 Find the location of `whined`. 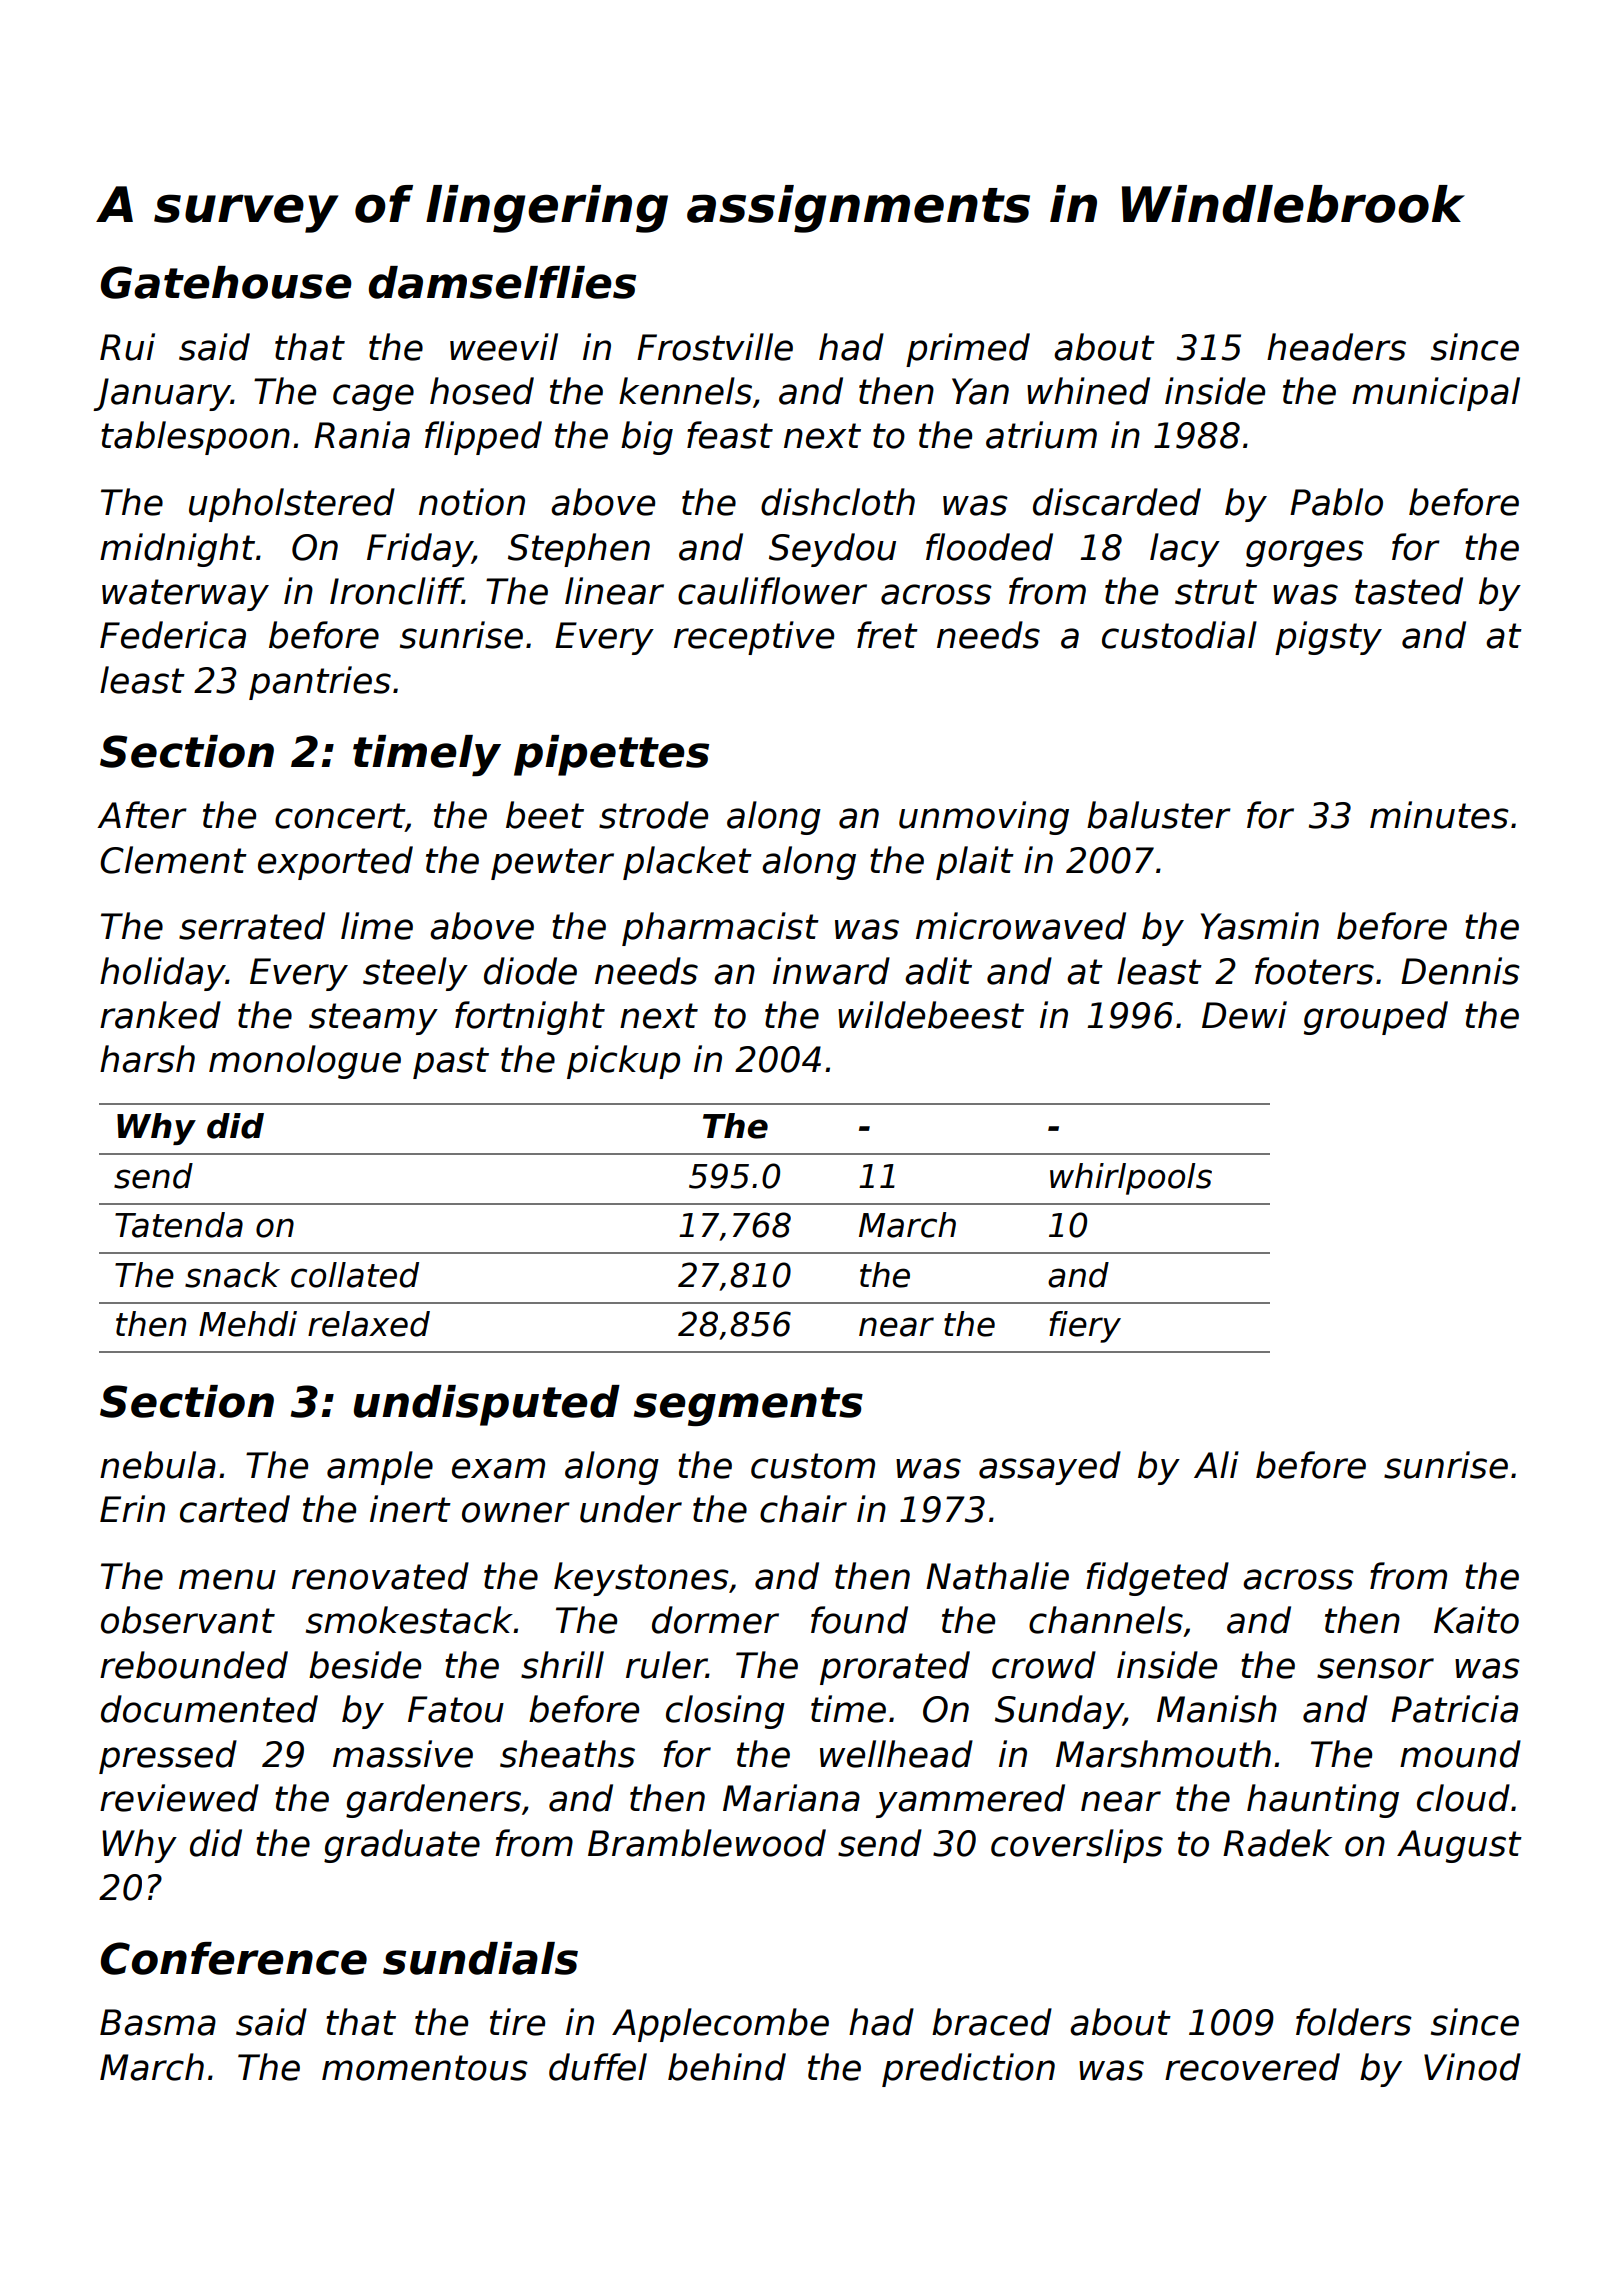

whined is located at coordinates (1088, 391).
